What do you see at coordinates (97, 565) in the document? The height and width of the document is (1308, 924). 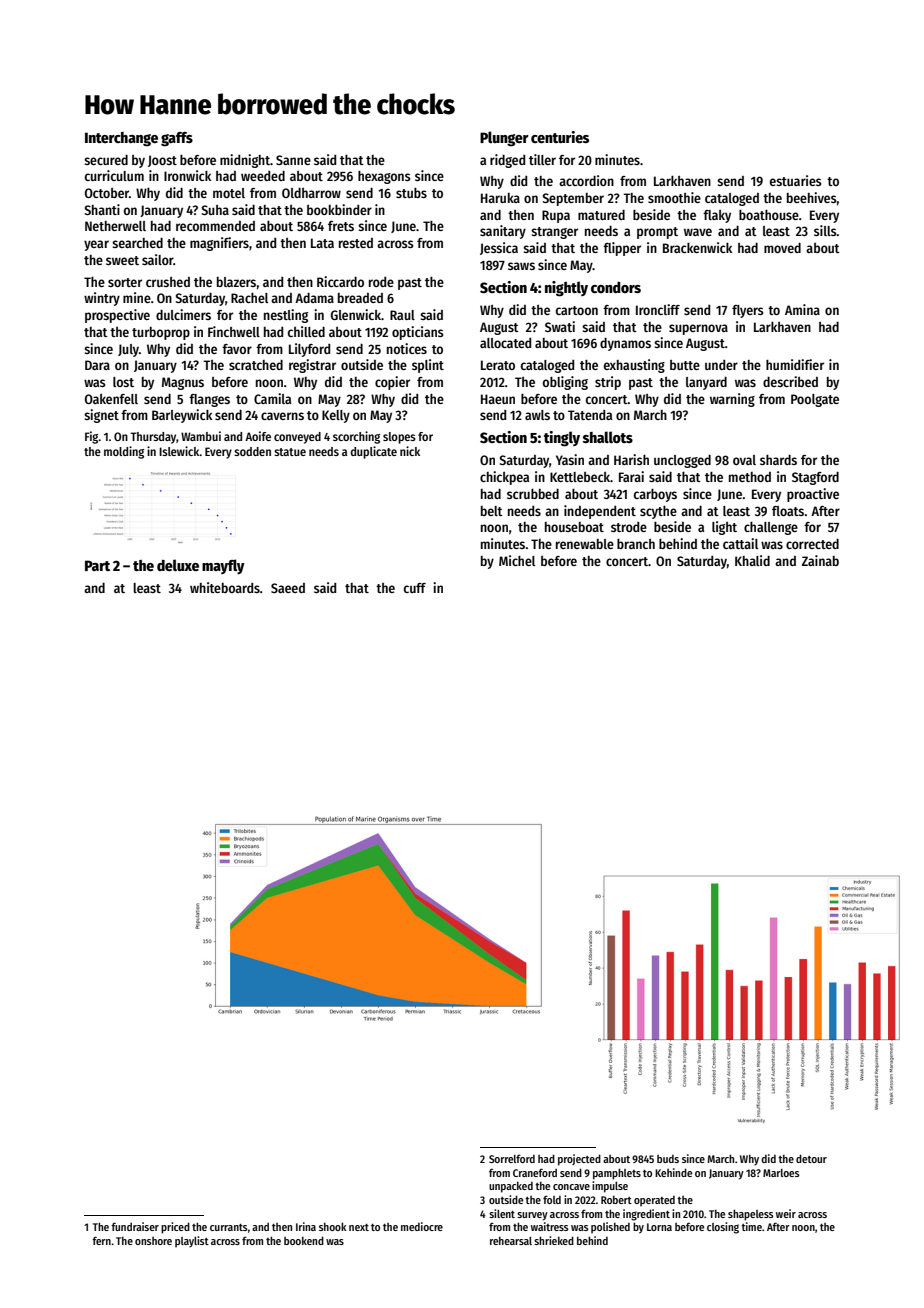 I see `Part` at bounding box center [97, 565].
